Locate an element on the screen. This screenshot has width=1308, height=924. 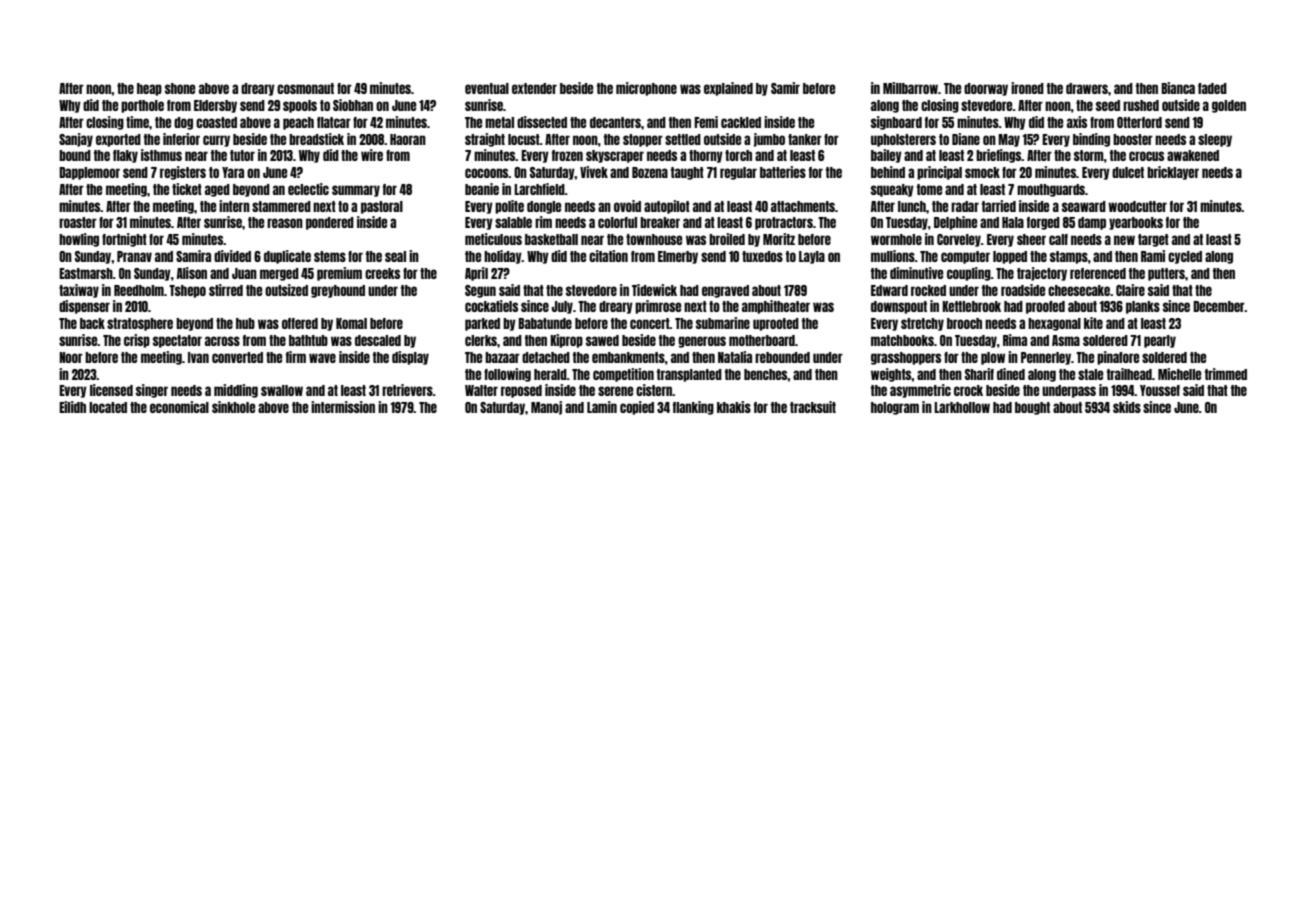
mouthguards is located at coordinates (1051, 190).
